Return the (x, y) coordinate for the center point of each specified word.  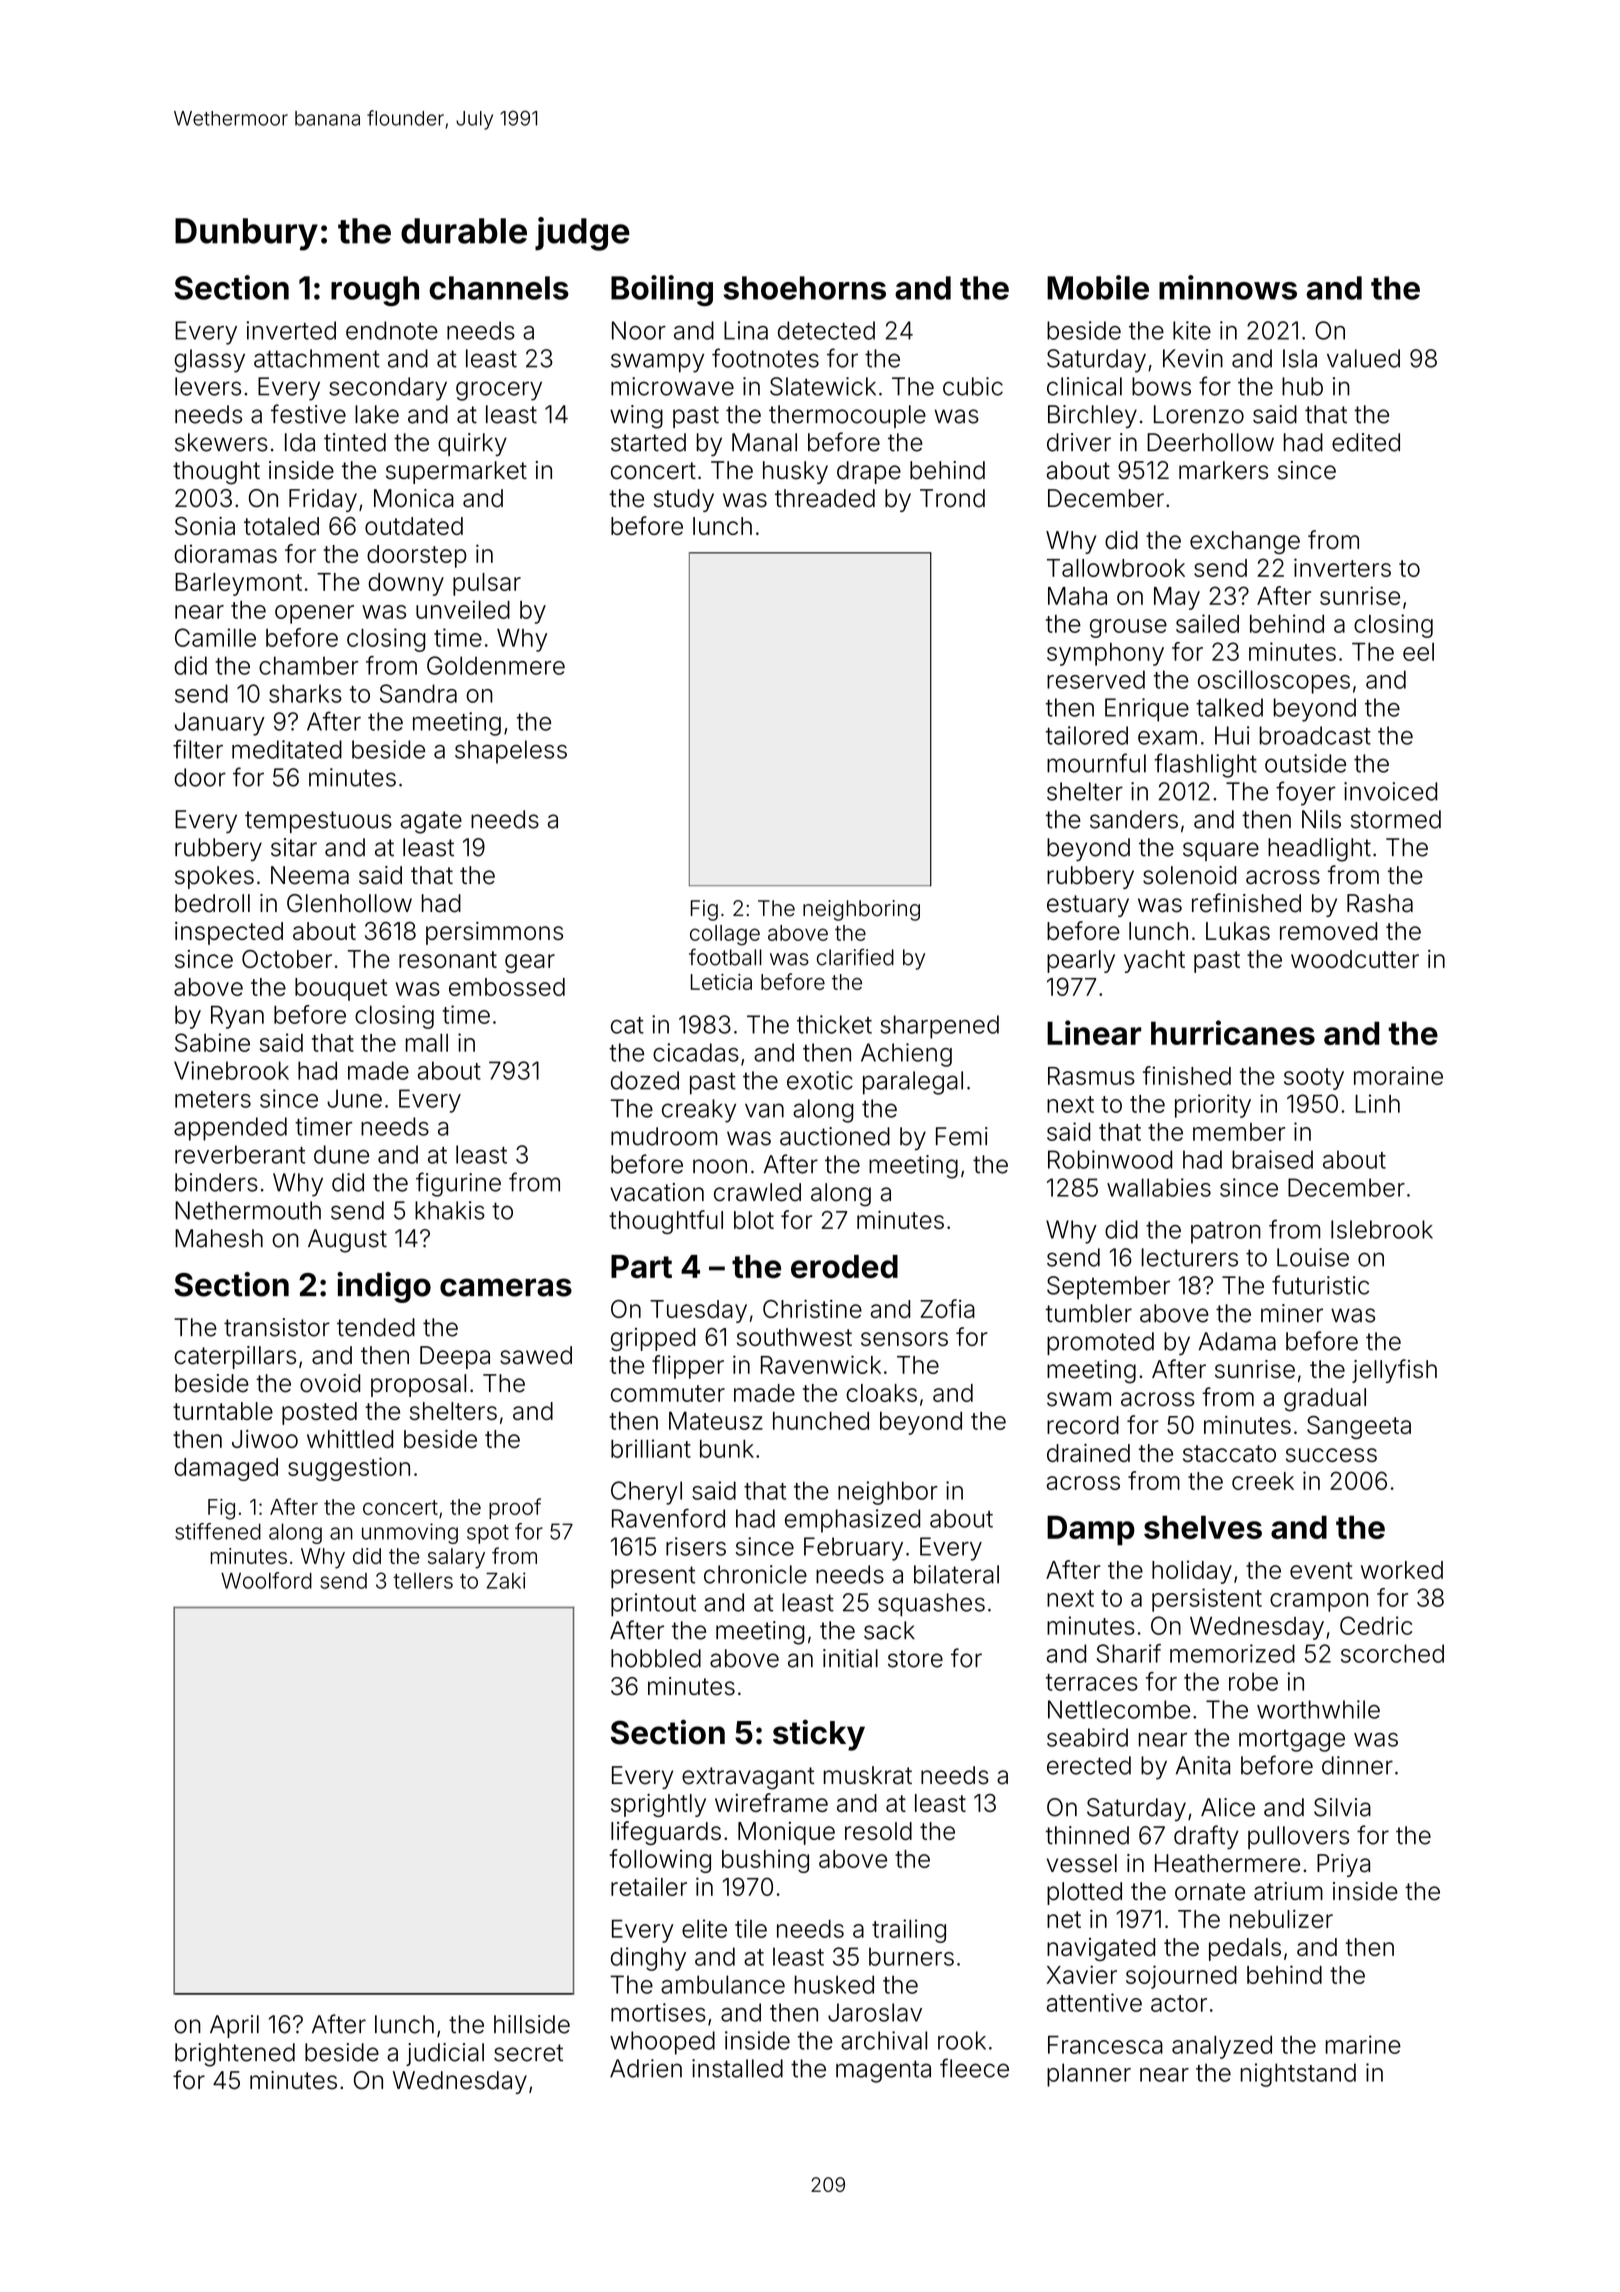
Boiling (662, 290)
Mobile (1098, 287)
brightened (235, 2055)
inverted (291, 330)
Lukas (1238, 931)
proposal (418, 1385)
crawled (757, 1192)
